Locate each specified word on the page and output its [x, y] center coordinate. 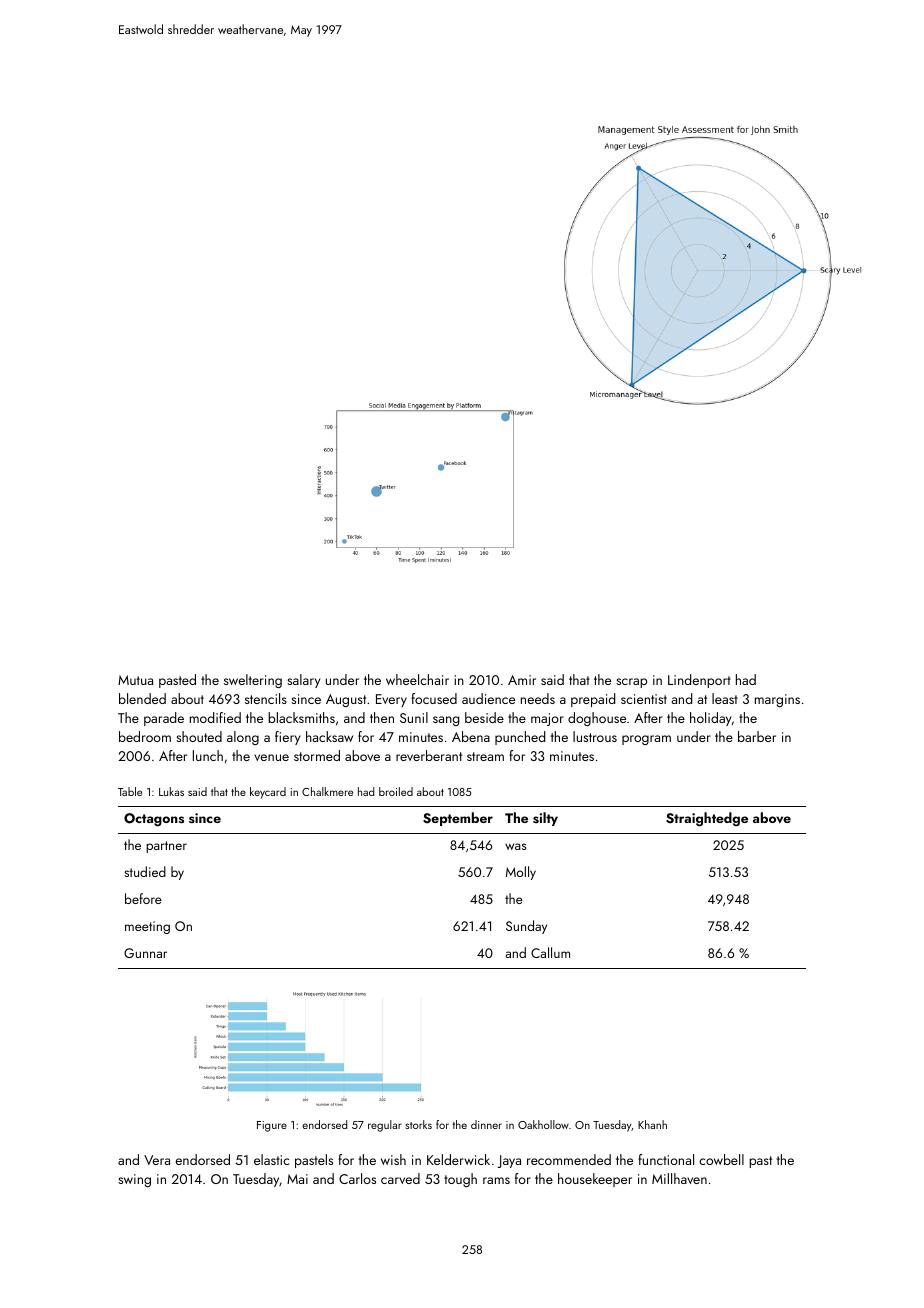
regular [385, 1126]
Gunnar [145, 953]
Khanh [652, 1124]
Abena [471, 736]
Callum [550, 952]
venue [271, 757]
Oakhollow [543, 1124]
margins [777, 700]
